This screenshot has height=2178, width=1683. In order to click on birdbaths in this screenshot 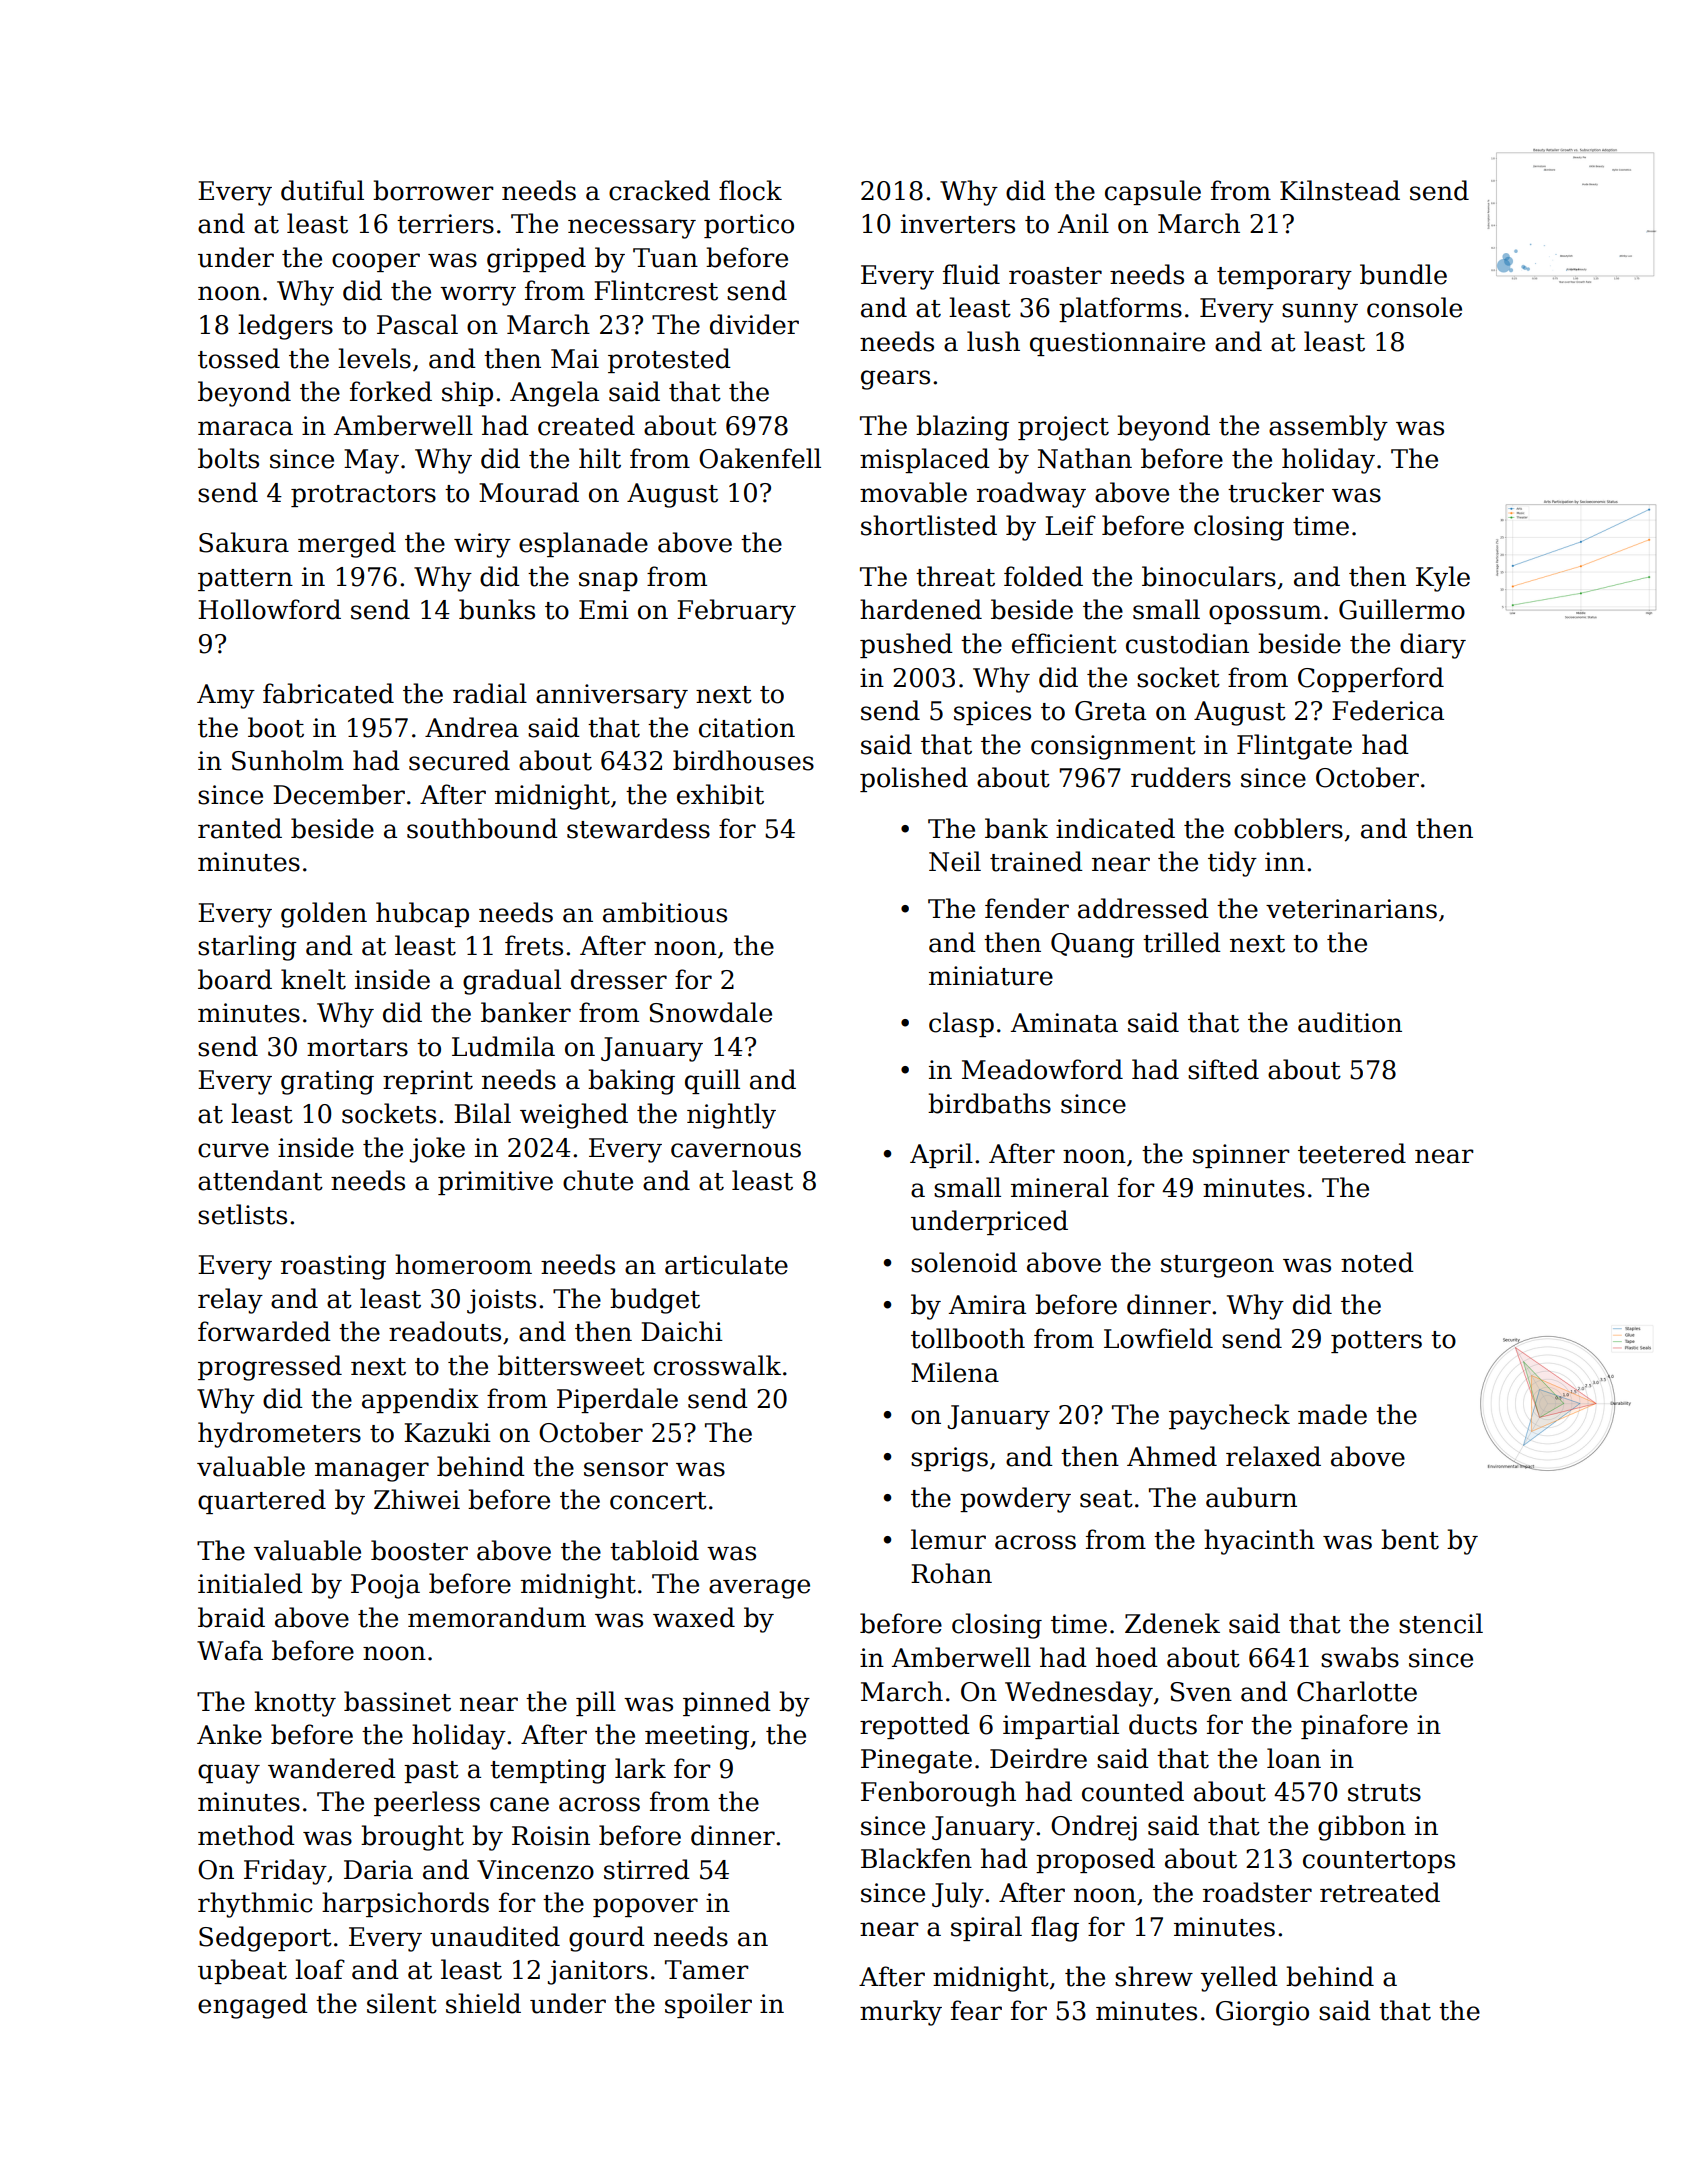, I will do `click(989, 1103)`.
